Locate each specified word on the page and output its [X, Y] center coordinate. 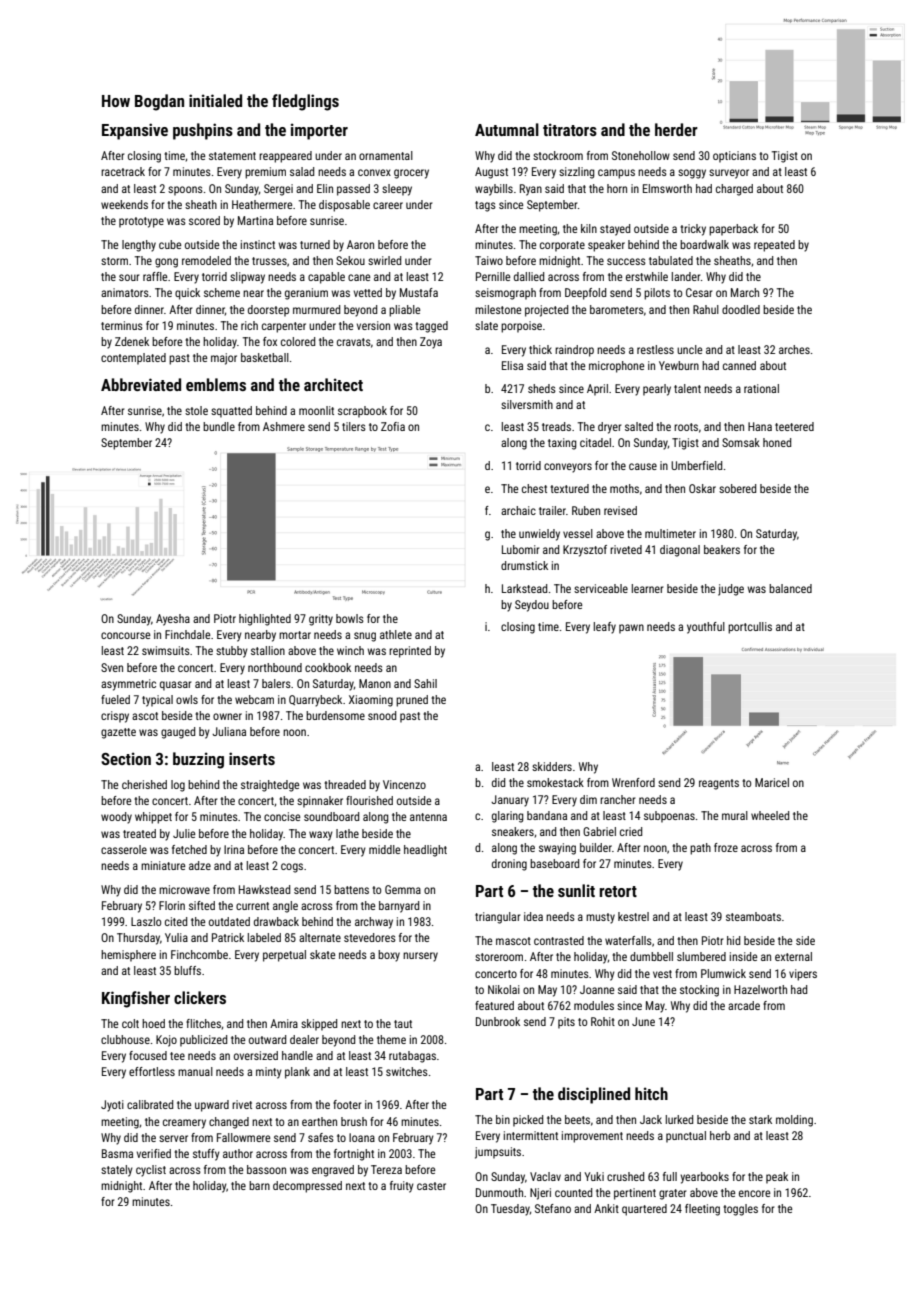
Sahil [425, 683]
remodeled [206, 260]
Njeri [540, 1194]
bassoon [266, 1169]
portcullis [750, 628]
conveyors [568, 468]
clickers [200, 997]
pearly [657, 390]
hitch [651, 1093]
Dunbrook [498, 1021]
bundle [219, 426]
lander [686, 276]
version [373, 325]
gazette [118, 733]
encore [754, 1193]
